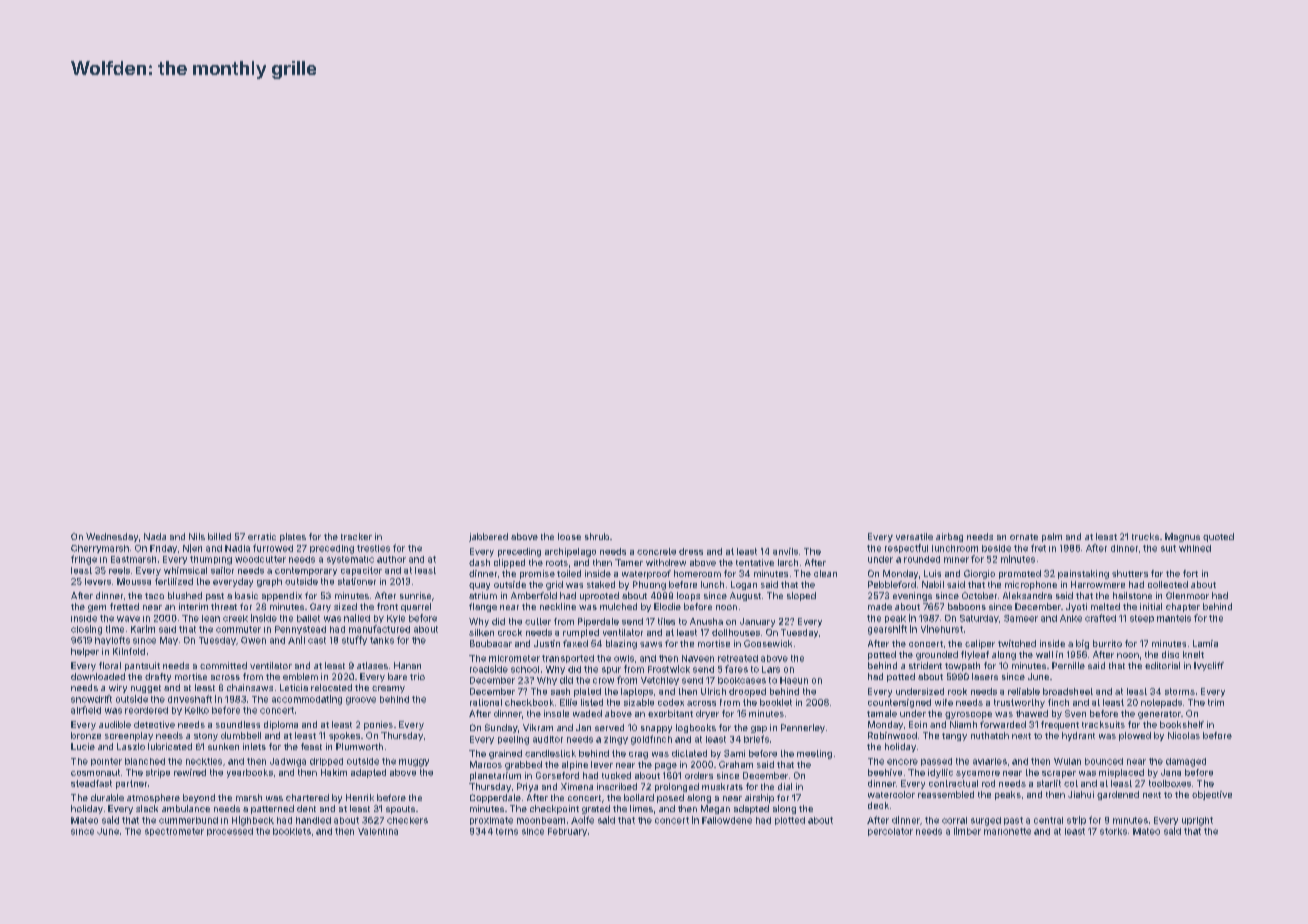  I want to click on auditor, so click(548, 739).
